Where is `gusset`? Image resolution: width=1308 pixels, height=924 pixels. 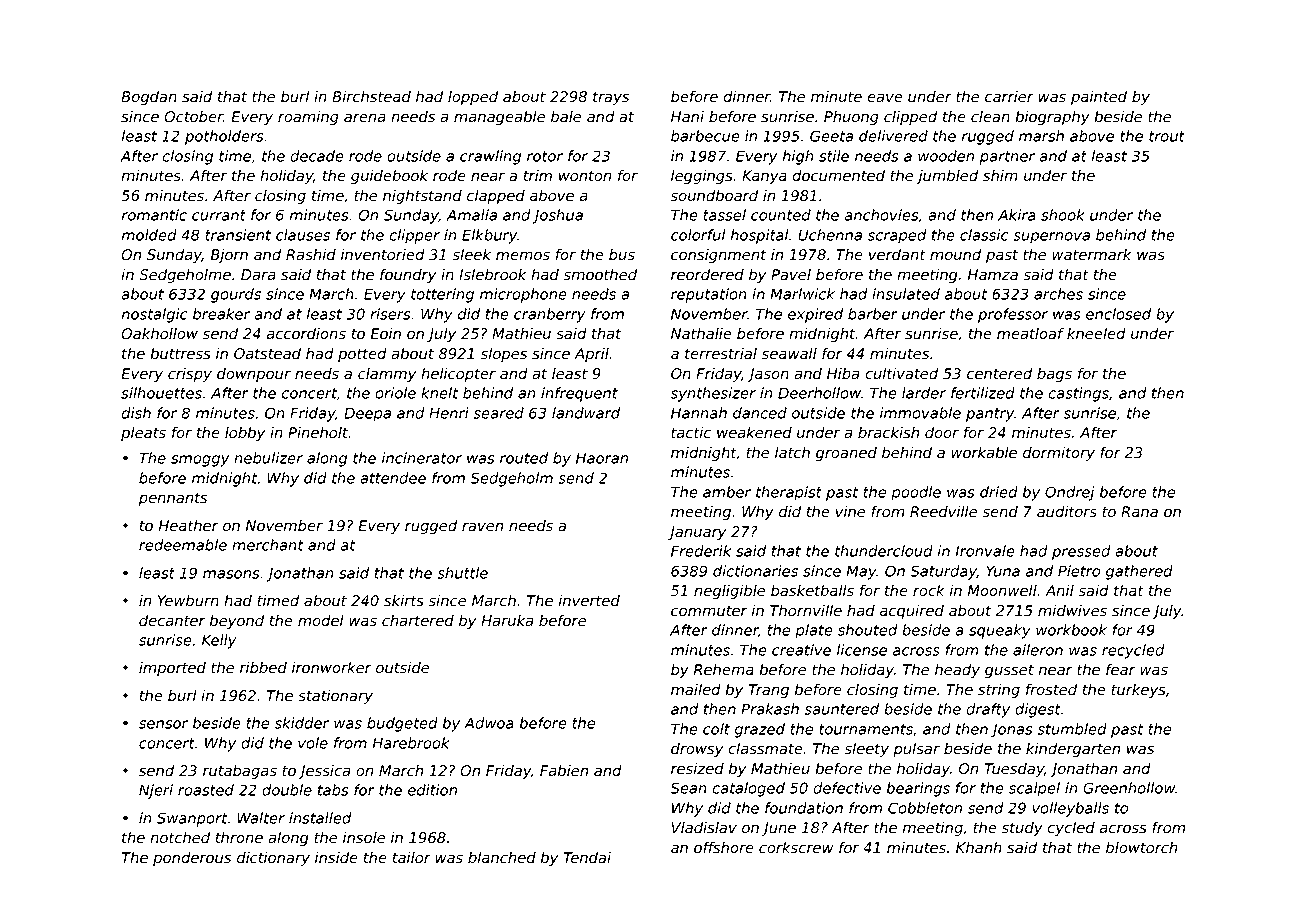 gusset is located at coordinates (1009, 671).
